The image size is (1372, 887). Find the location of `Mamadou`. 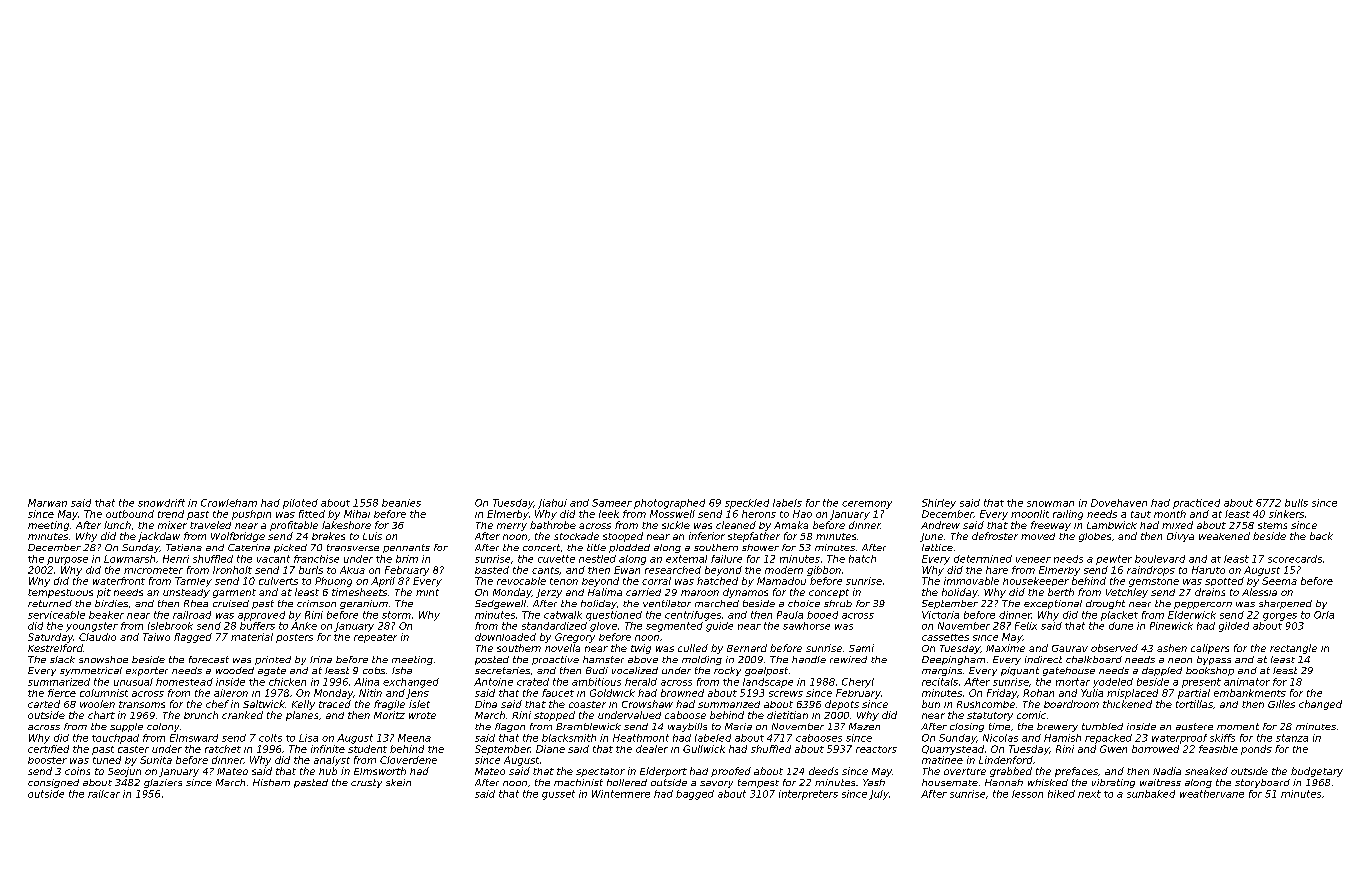

Mamadou is located at coordinates (781, 581).
